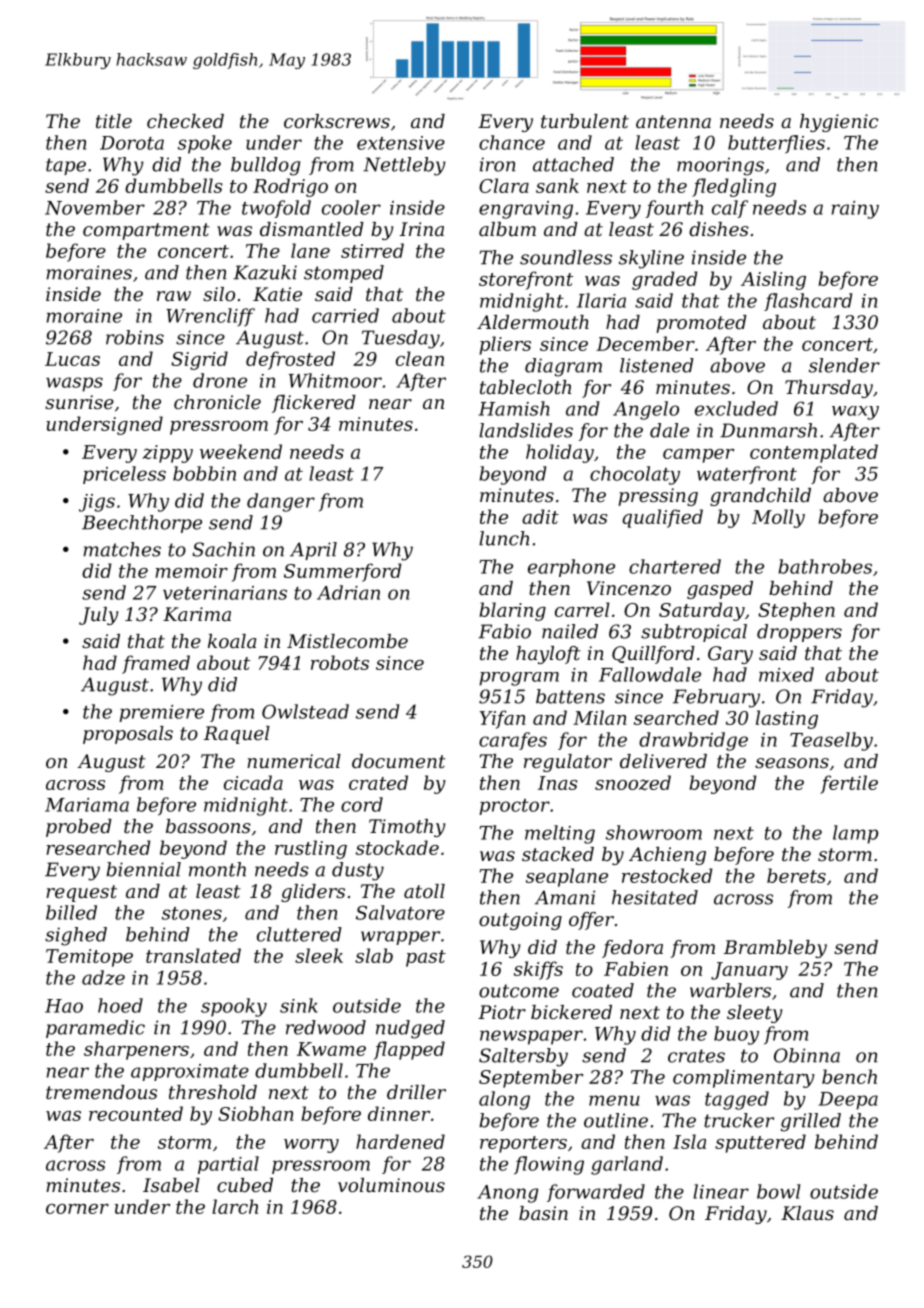 This screenshot has width=924, height=1308. What do you see at coordinates (513, 741) in the screenshot?
I see `carafes` at bounding box center [513, 741].
